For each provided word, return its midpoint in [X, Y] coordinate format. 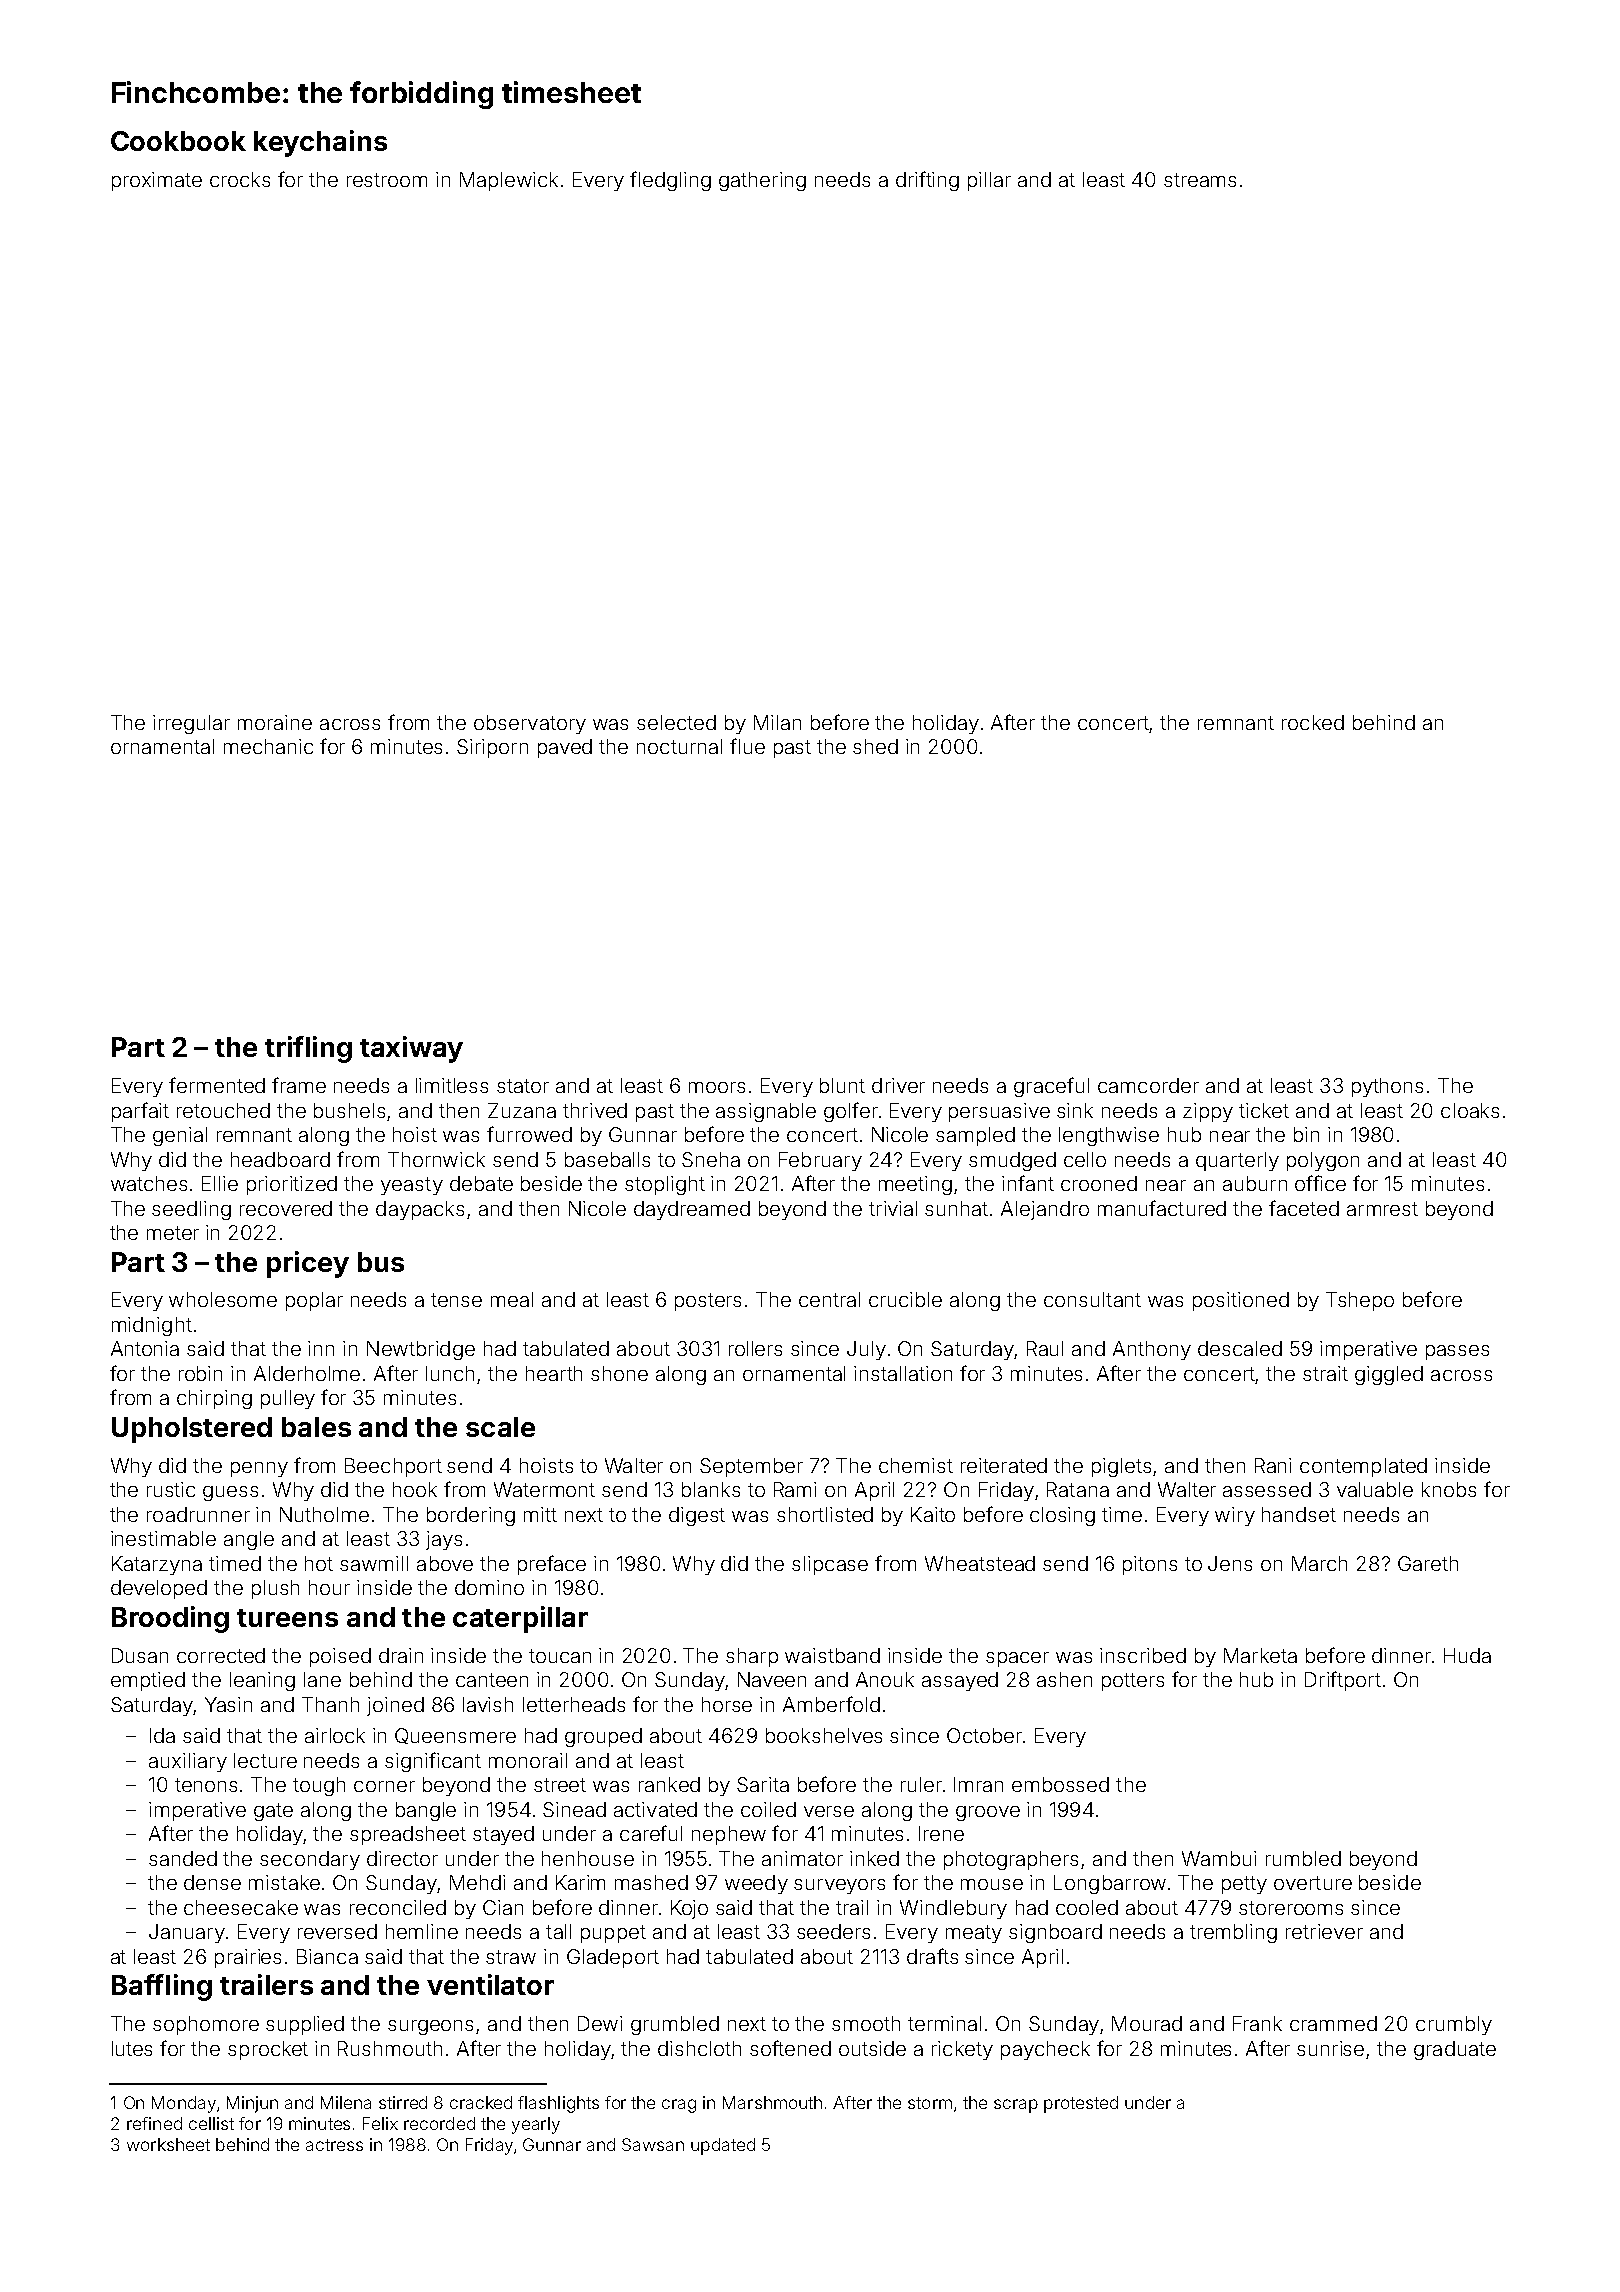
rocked [1313, 722]
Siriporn [492, 748]
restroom [387, 180]
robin [200, 1373]
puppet [613, 1934]
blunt [842, 1085]
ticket [1264, 1110]
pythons [1387, 1087]
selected [676, 722]
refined [154, 2123]
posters [708, 1302]
